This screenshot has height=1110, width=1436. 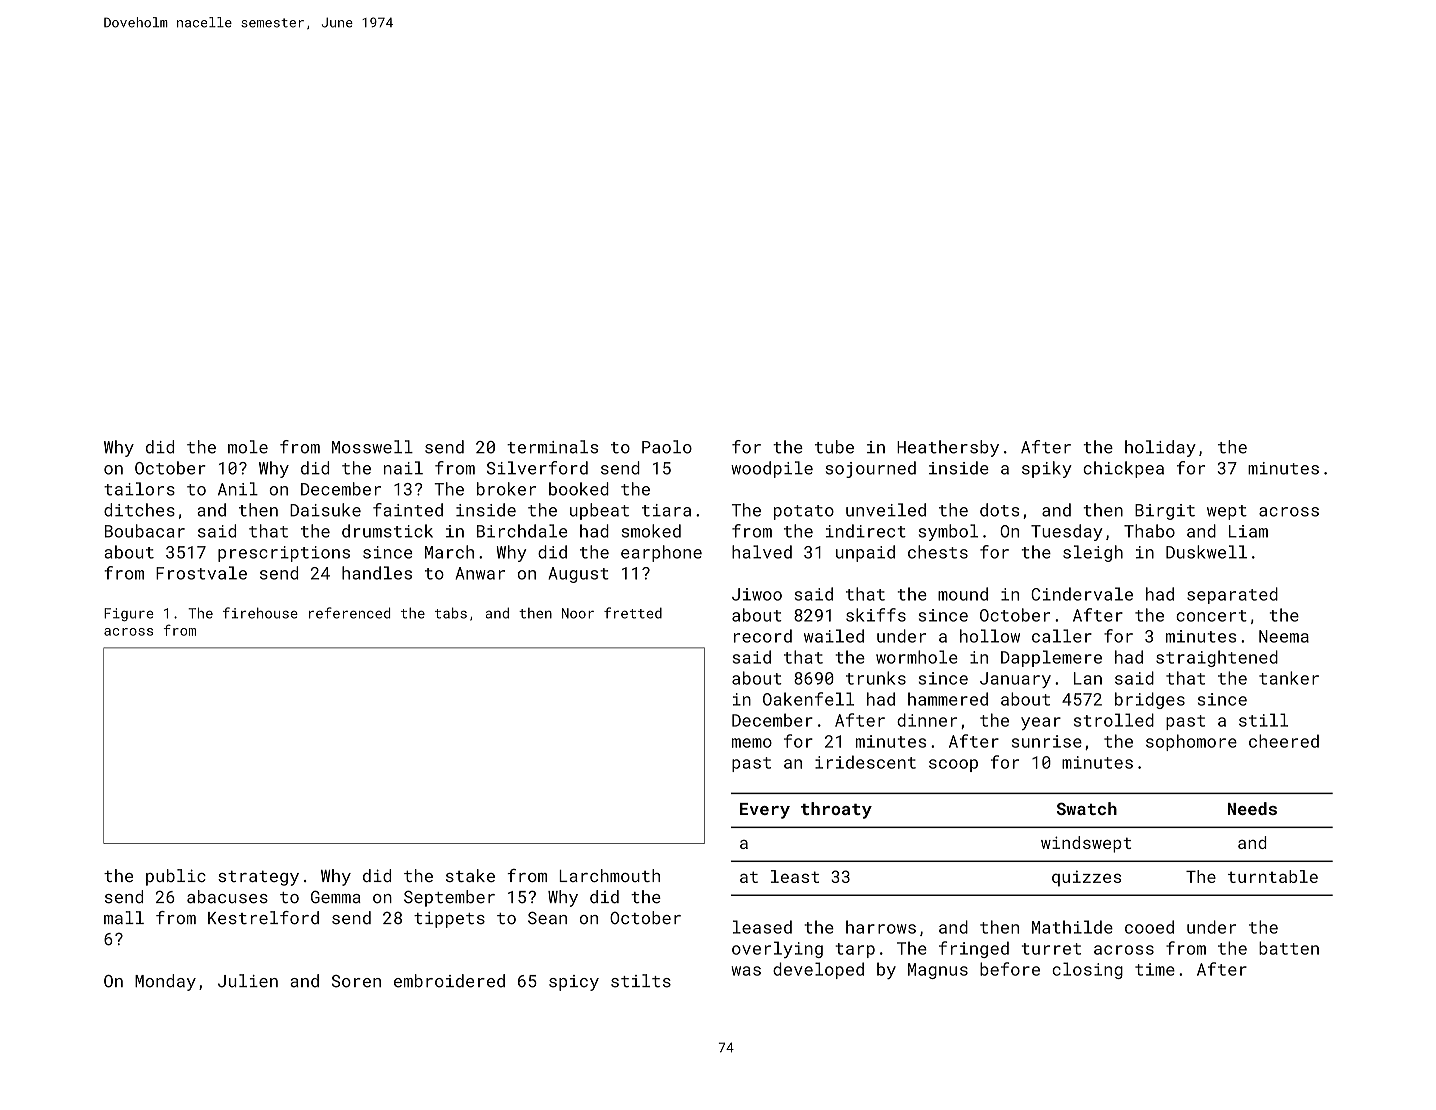 I want to click on mound, so click(x=963, y=594).
